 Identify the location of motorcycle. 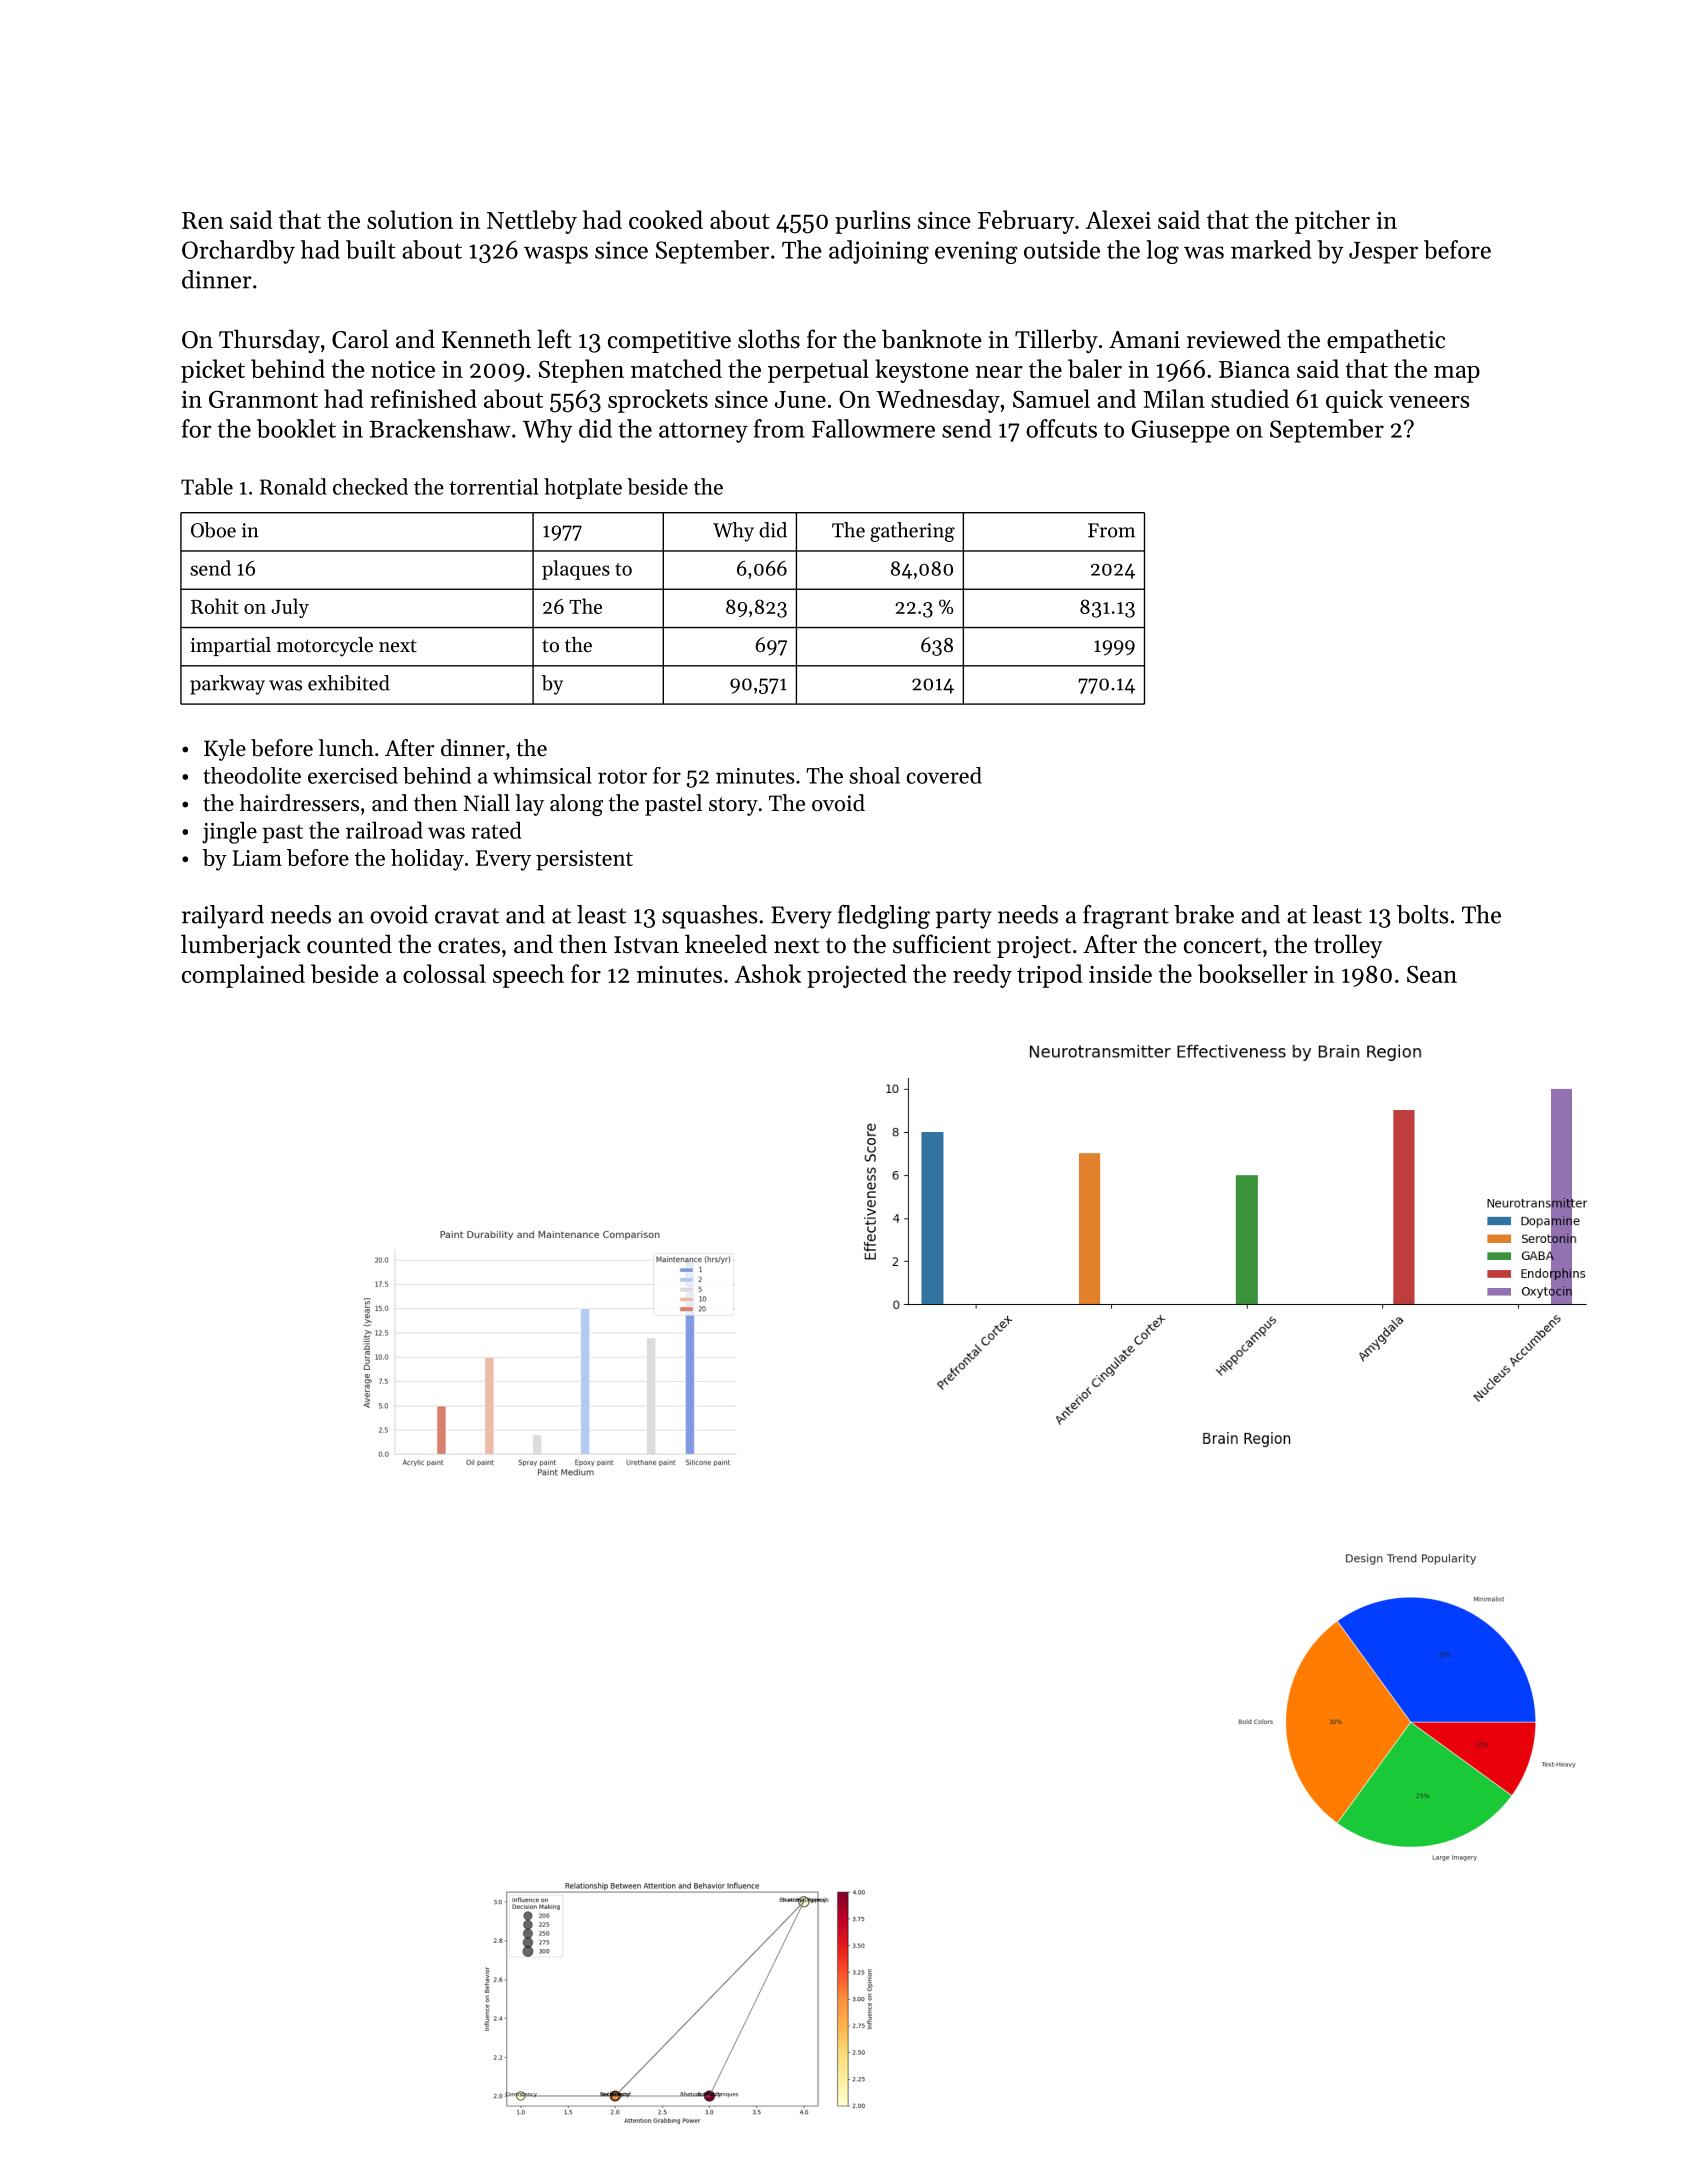
(325, 647).
